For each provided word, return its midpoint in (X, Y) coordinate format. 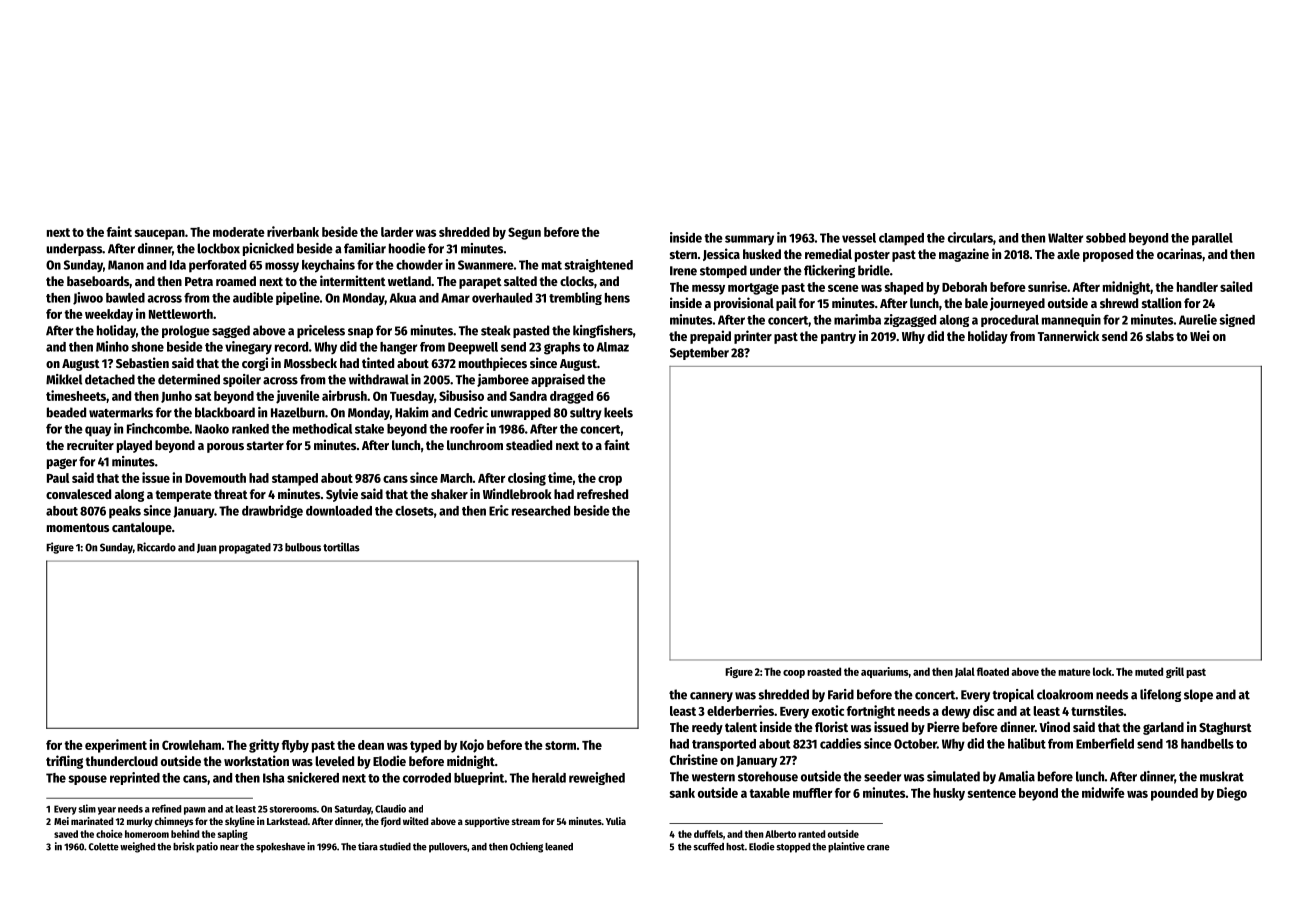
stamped (295, 479)
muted (1149, 671)
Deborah (964, 287)
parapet (480, 283)
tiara (368, 846)
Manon (126, 265)
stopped (793, 848)
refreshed (602, 494)
